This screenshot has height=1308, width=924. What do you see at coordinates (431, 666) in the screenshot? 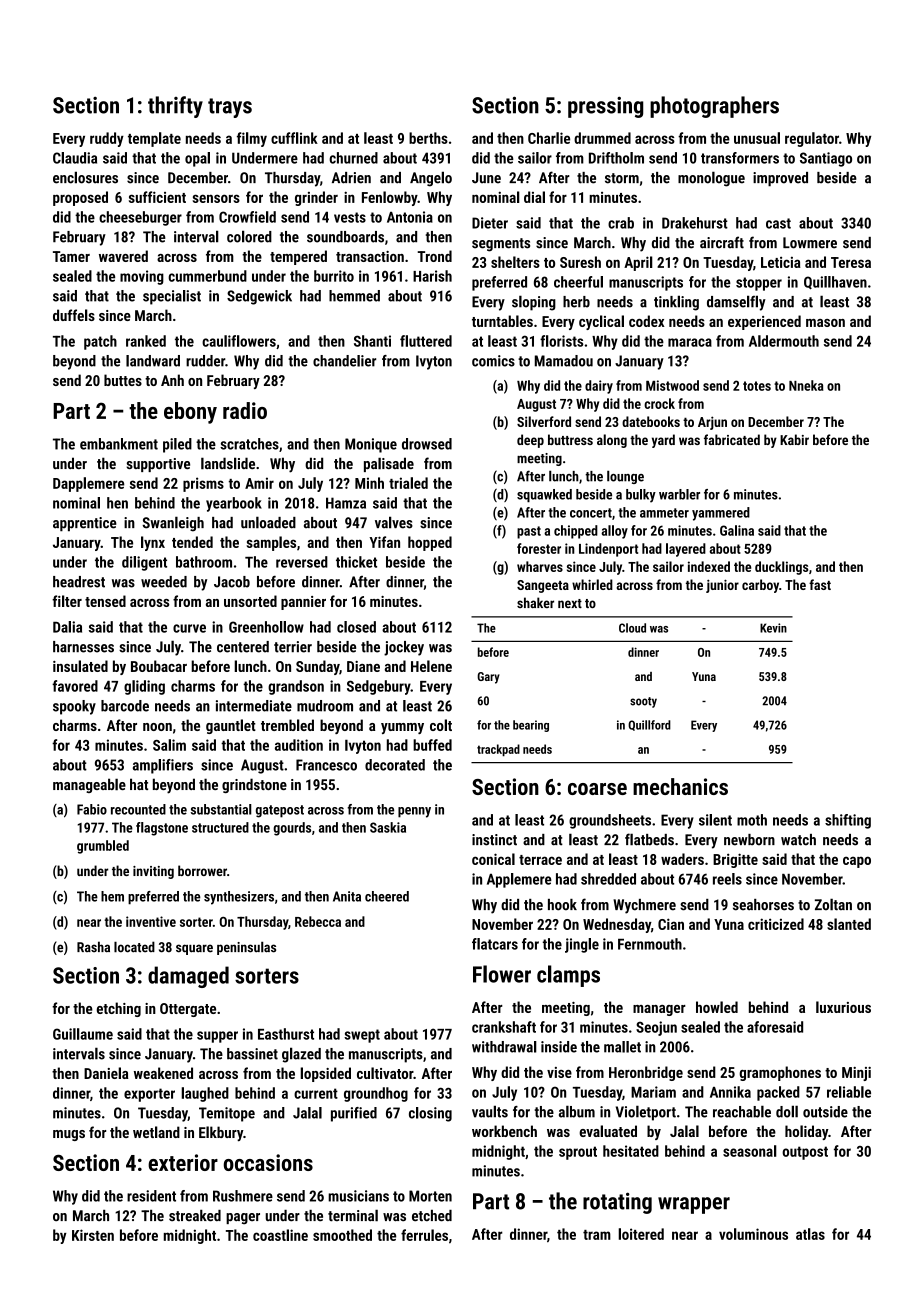
I see `Helene` at bounding box center [431, 666].
